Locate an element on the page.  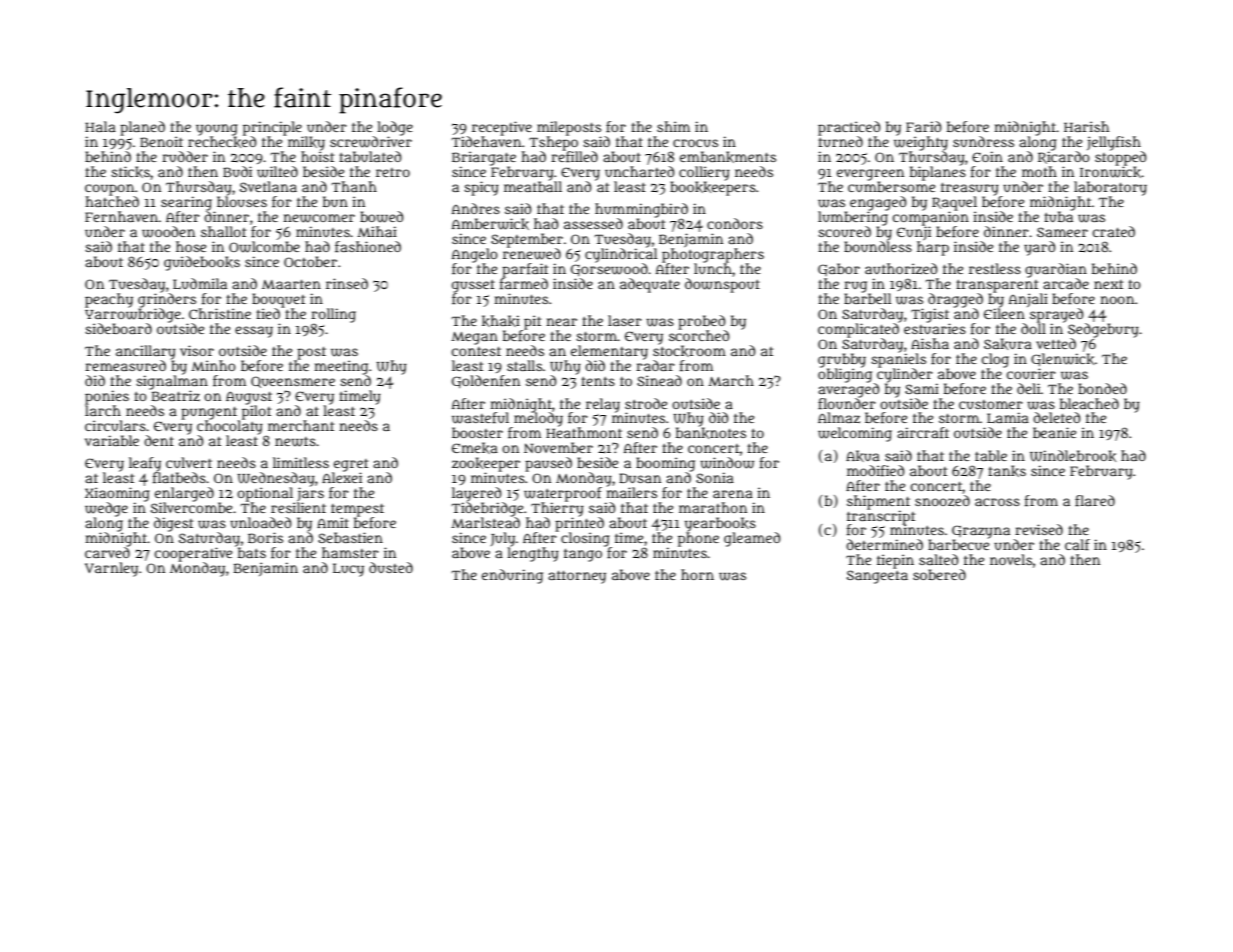
Maarten is located at coordinates (291, 284).
